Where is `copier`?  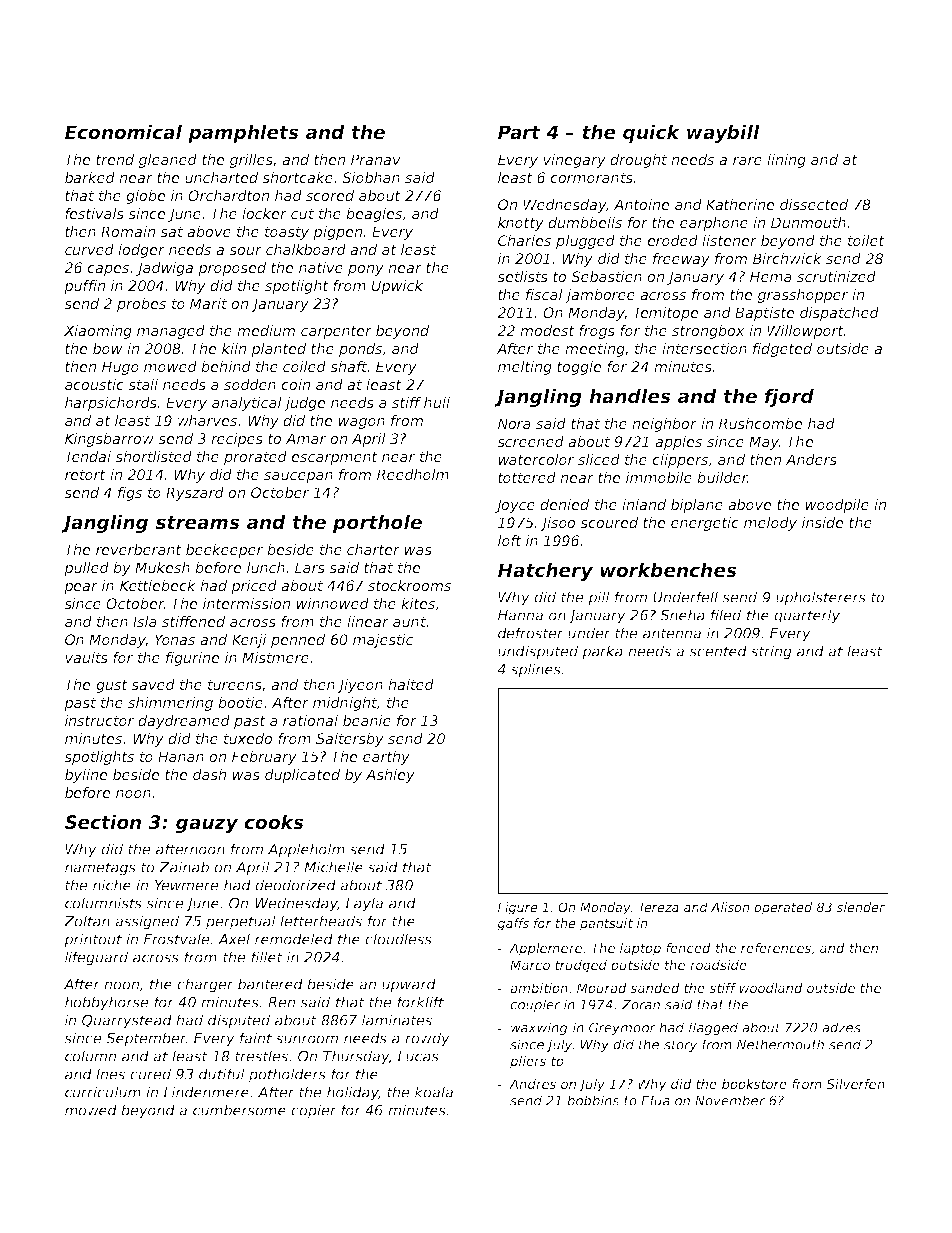
copier is located at coordinates (314, 1111).
